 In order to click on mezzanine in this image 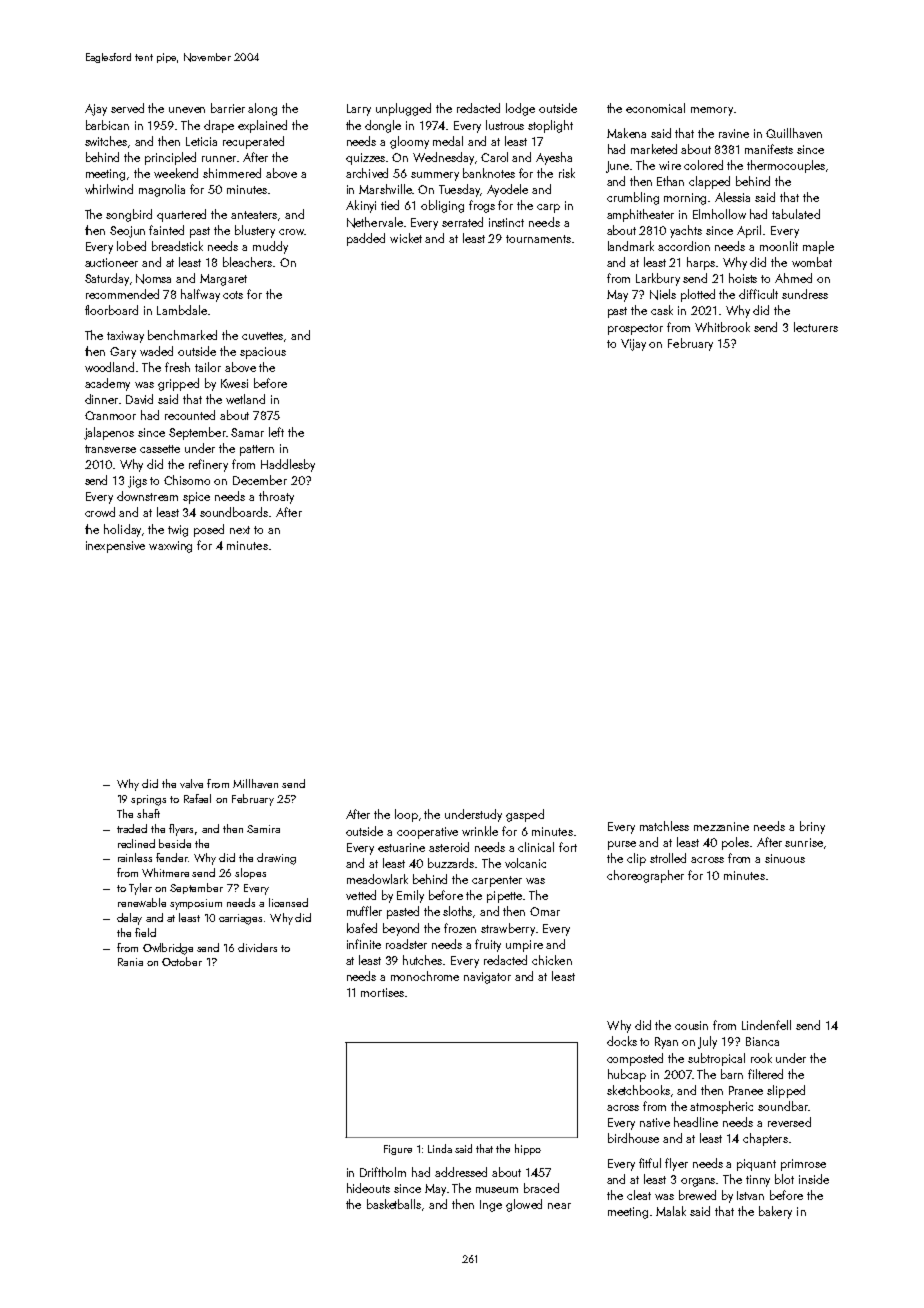, I will do `click(721, 826)`.
